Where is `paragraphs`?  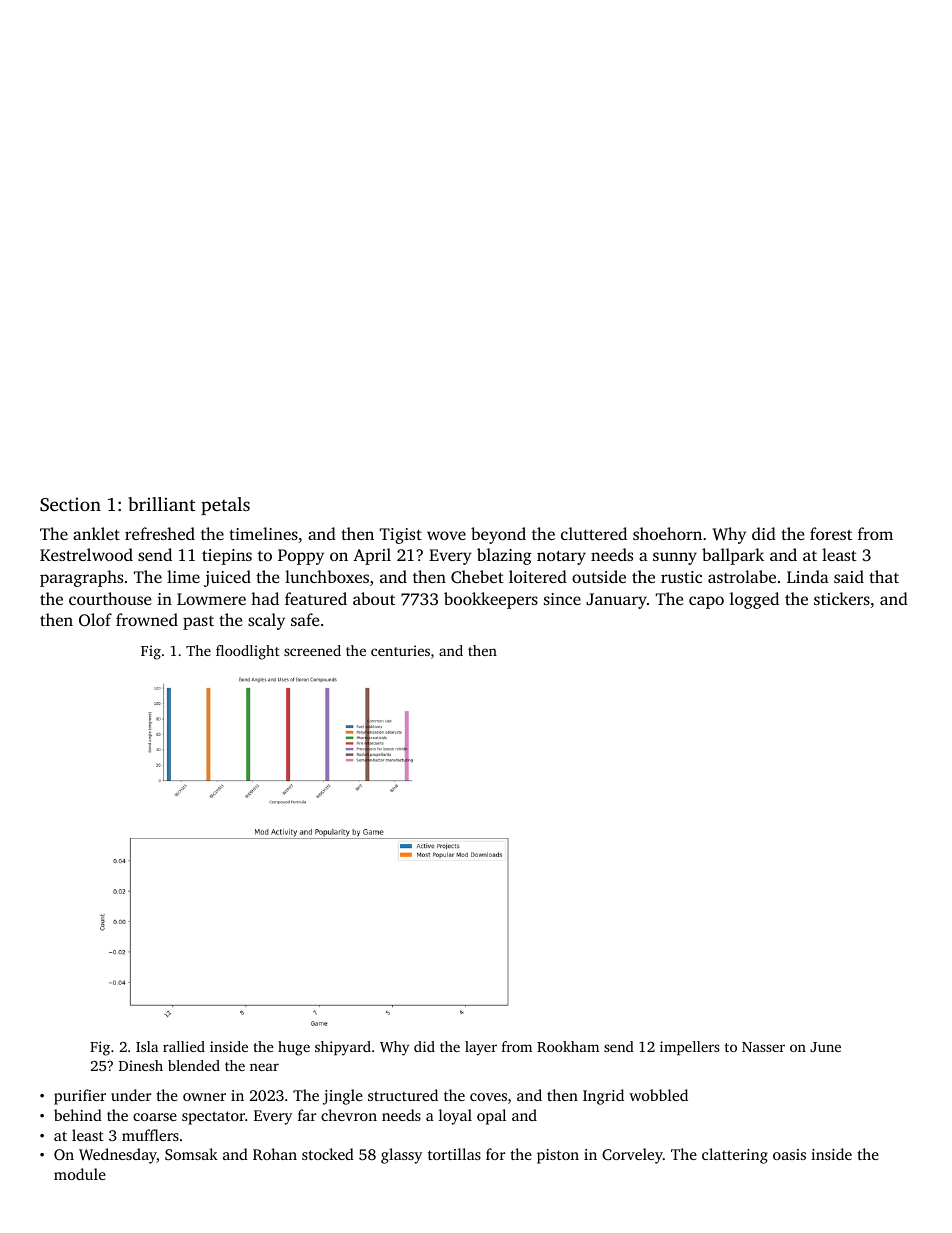 paragraphs is located at coordinates (81, 578).
